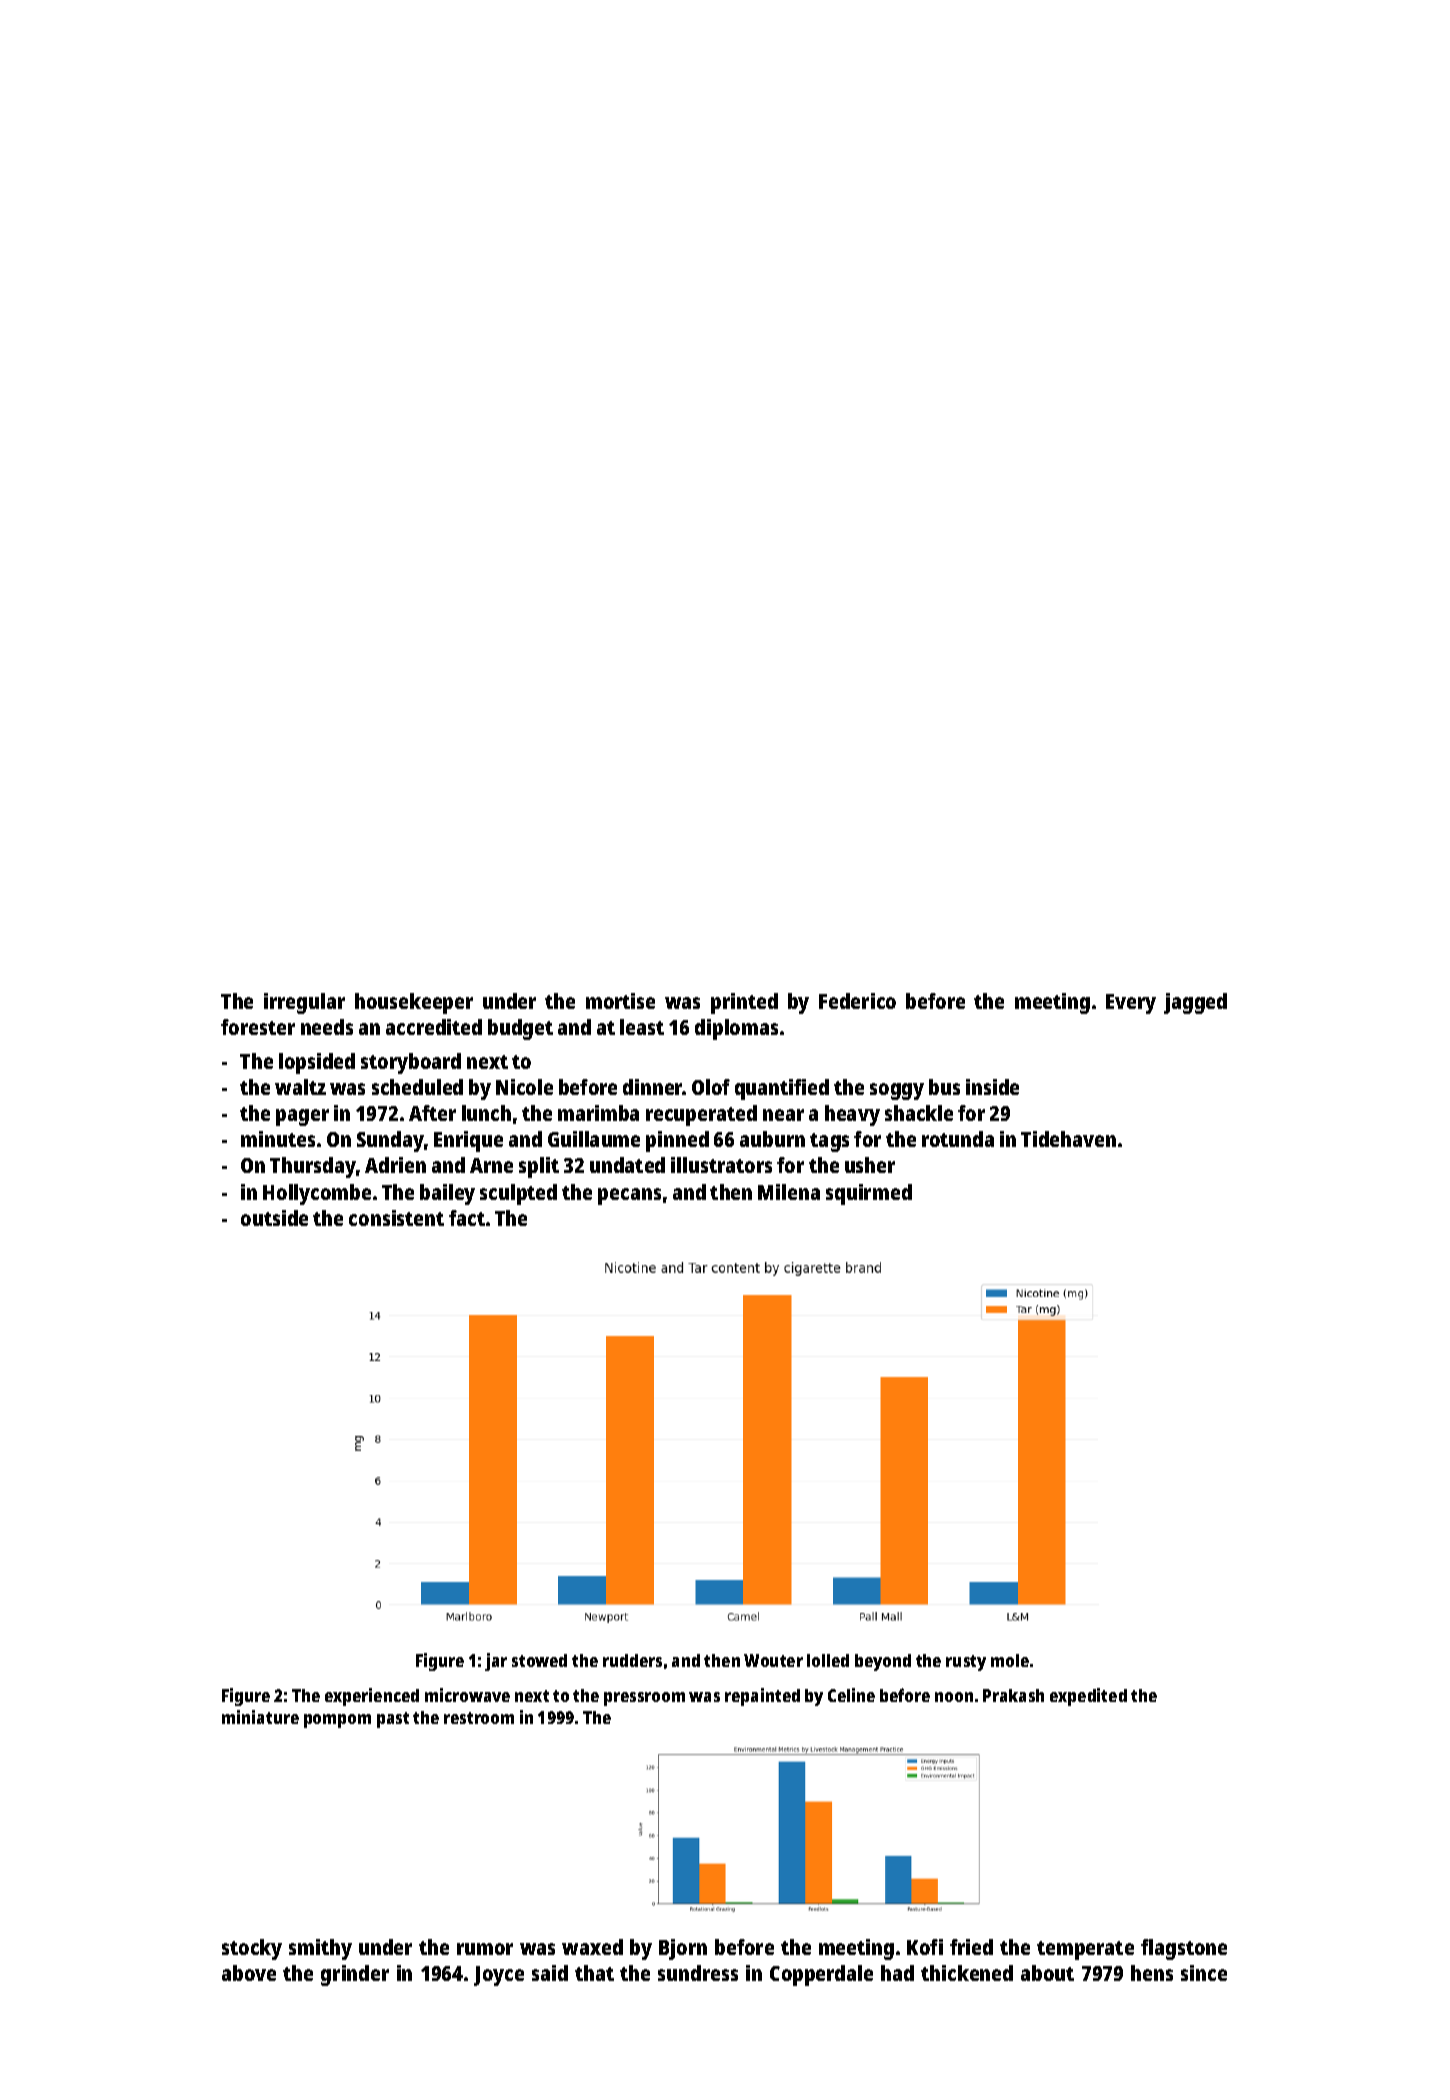  I want to click on stocky, so click(252, 1949).
